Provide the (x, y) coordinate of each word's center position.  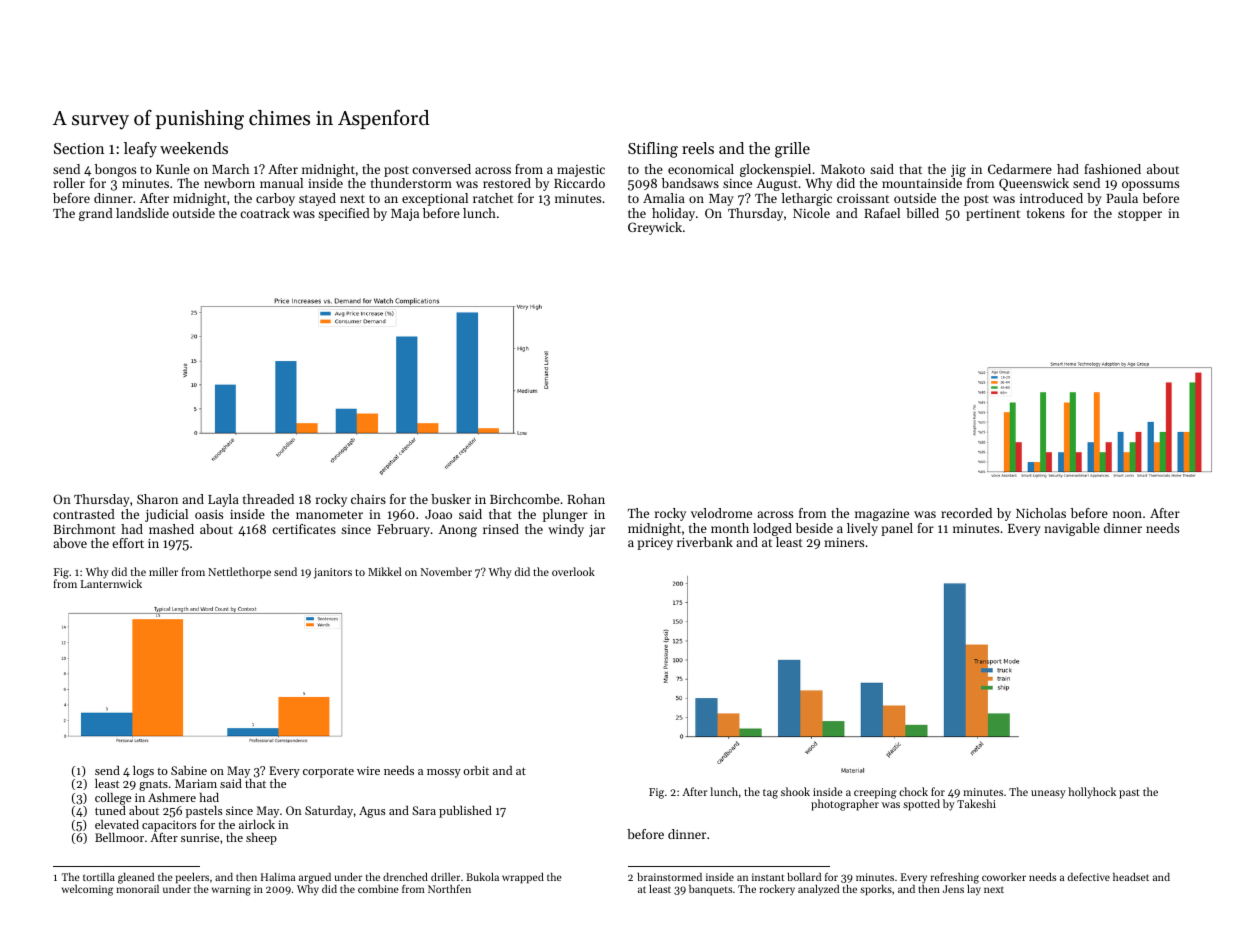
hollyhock (1092, 793)
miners (844, 542)
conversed (441, 169)
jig (958, 171)
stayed (317, 199)
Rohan (586, 499)
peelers (192, 878)
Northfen (449, 889)
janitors (333, 573)
